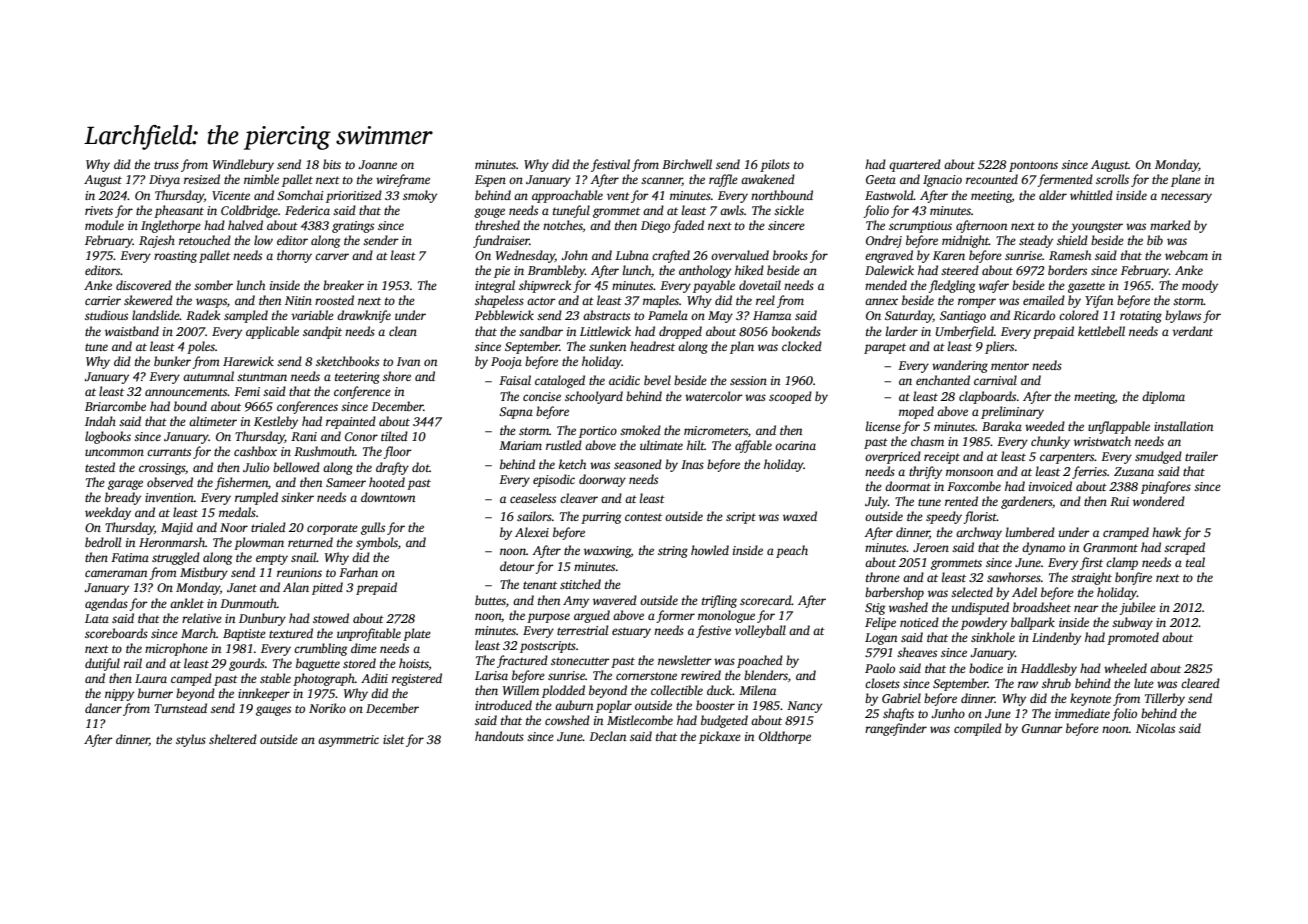 The width and height of the screenshot is (1308, 924). I want to click on clocked, so click(802, 346).
